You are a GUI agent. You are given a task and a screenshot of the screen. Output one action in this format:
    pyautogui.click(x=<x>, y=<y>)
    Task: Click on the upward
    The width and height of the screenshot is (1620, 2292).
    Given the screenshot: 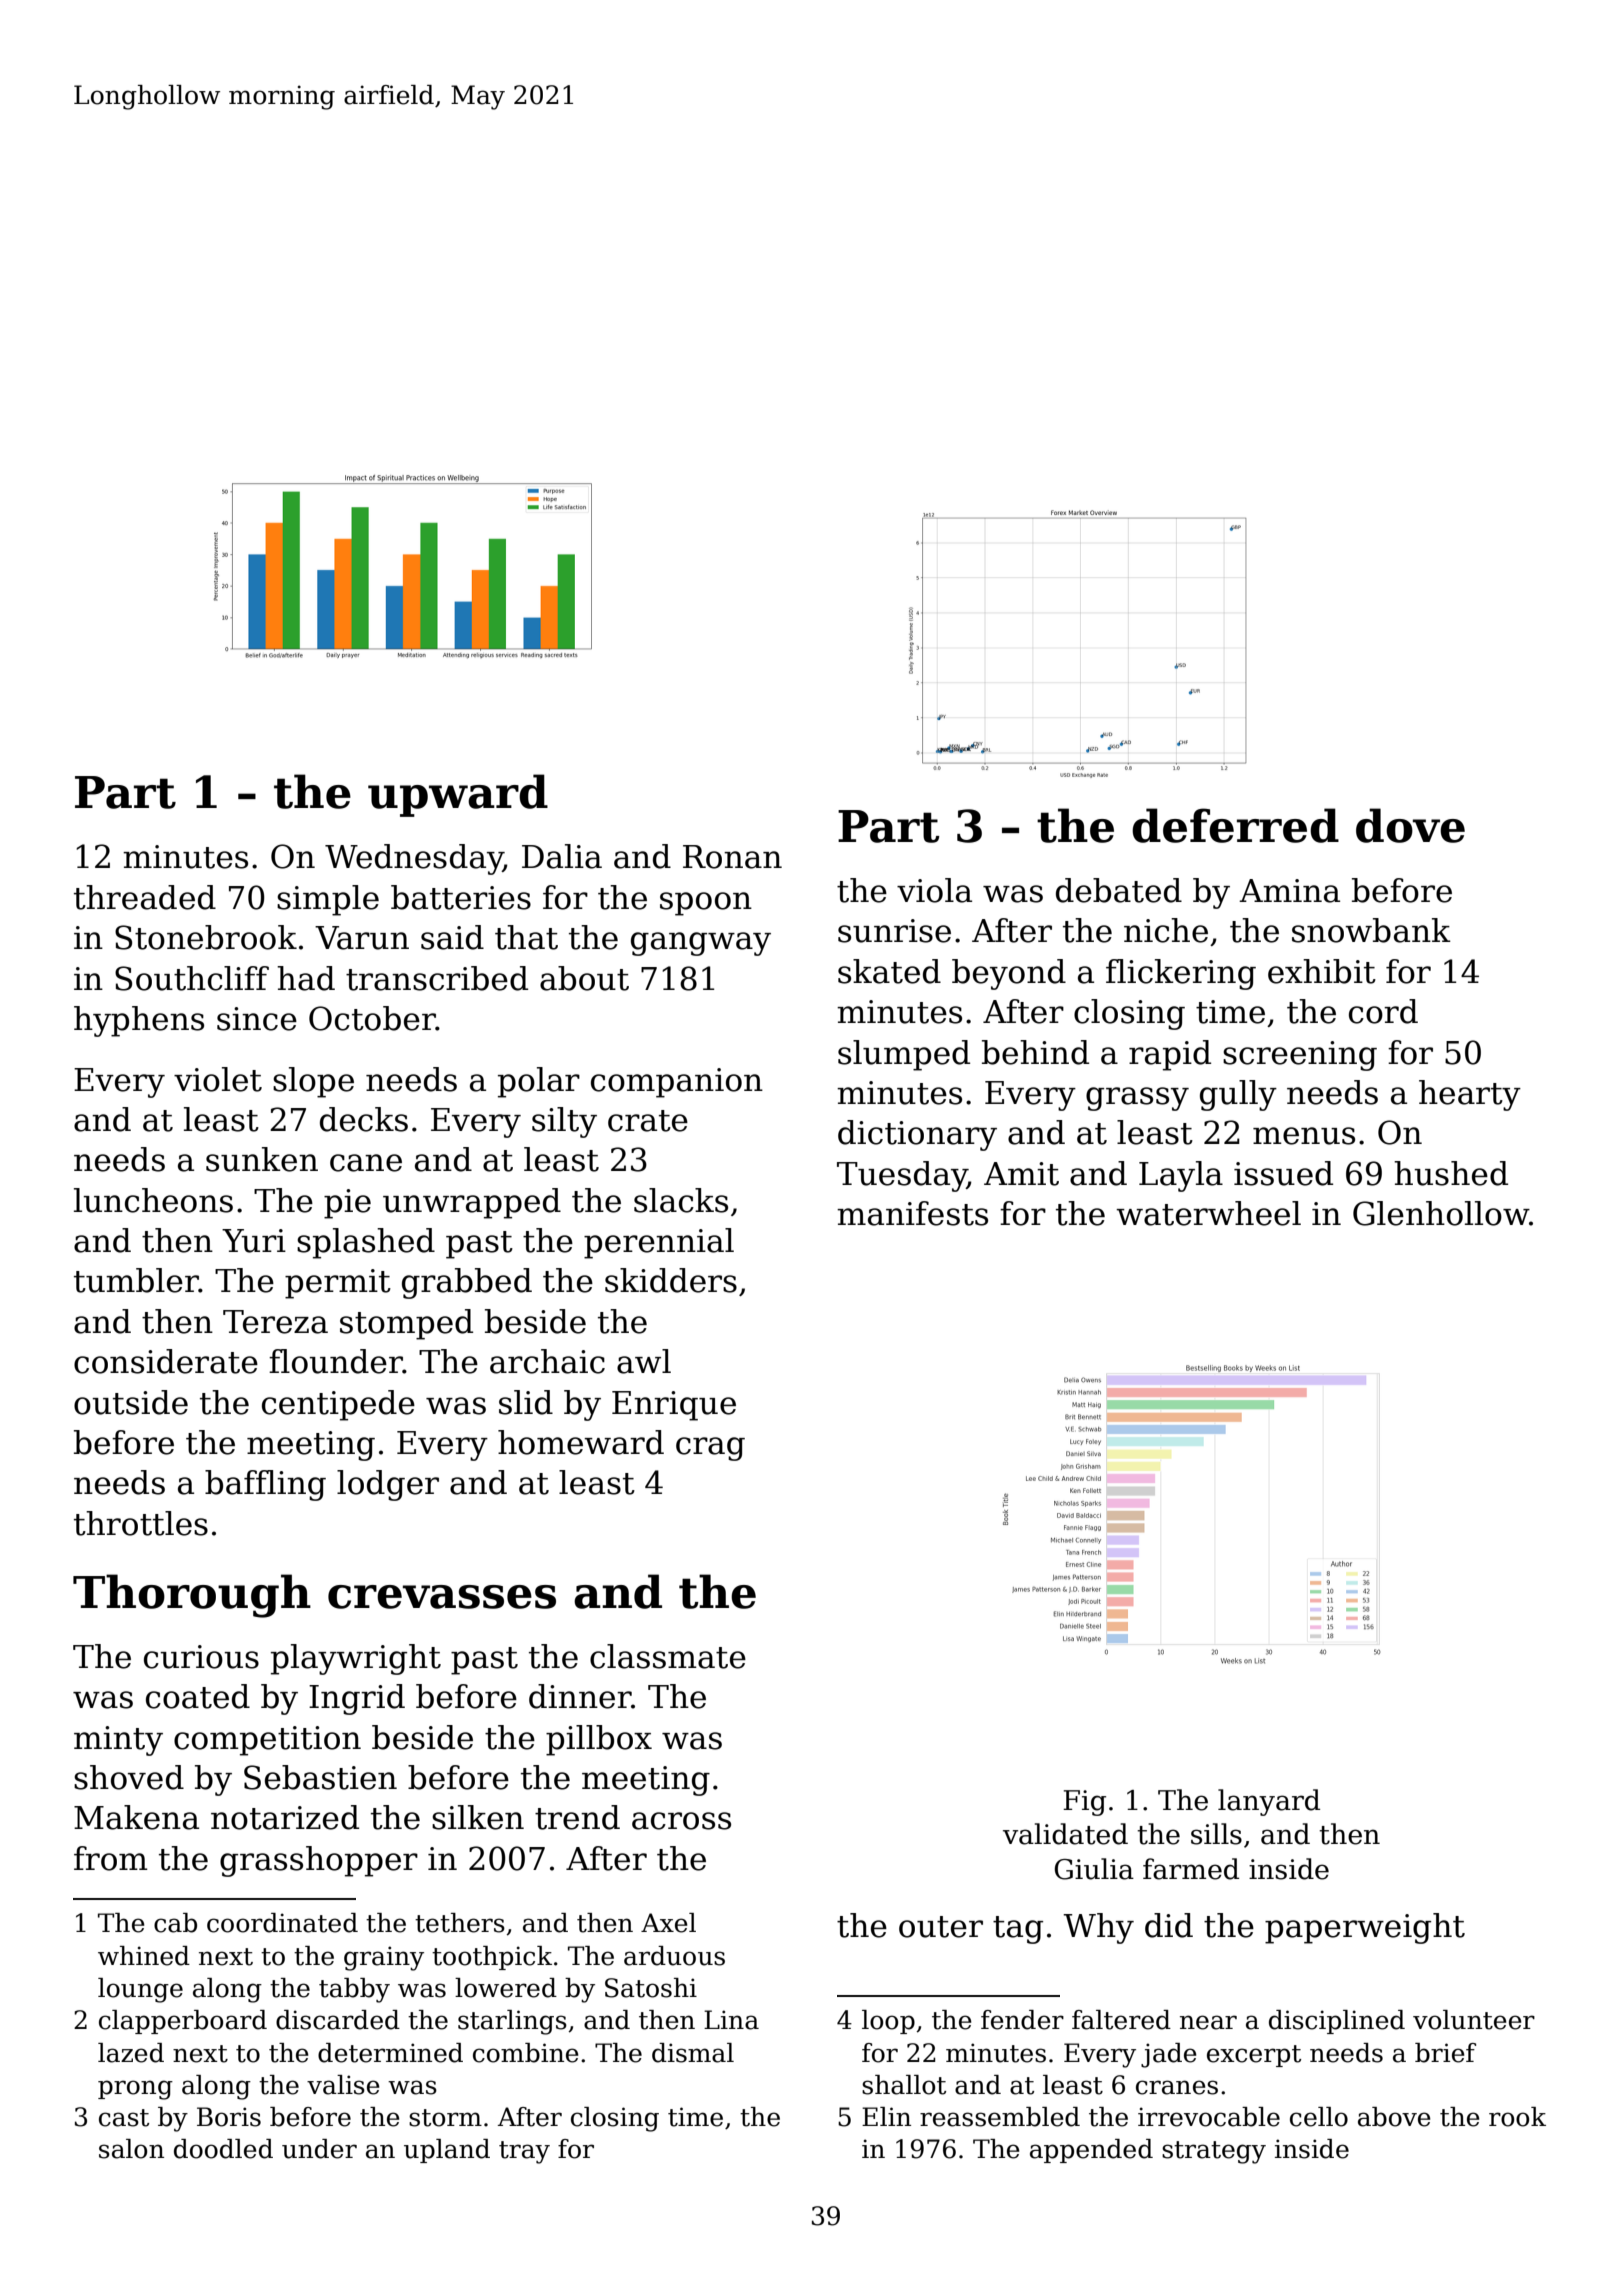 What is the action you would take?
    pyautogui.click(x=458, y=795)
